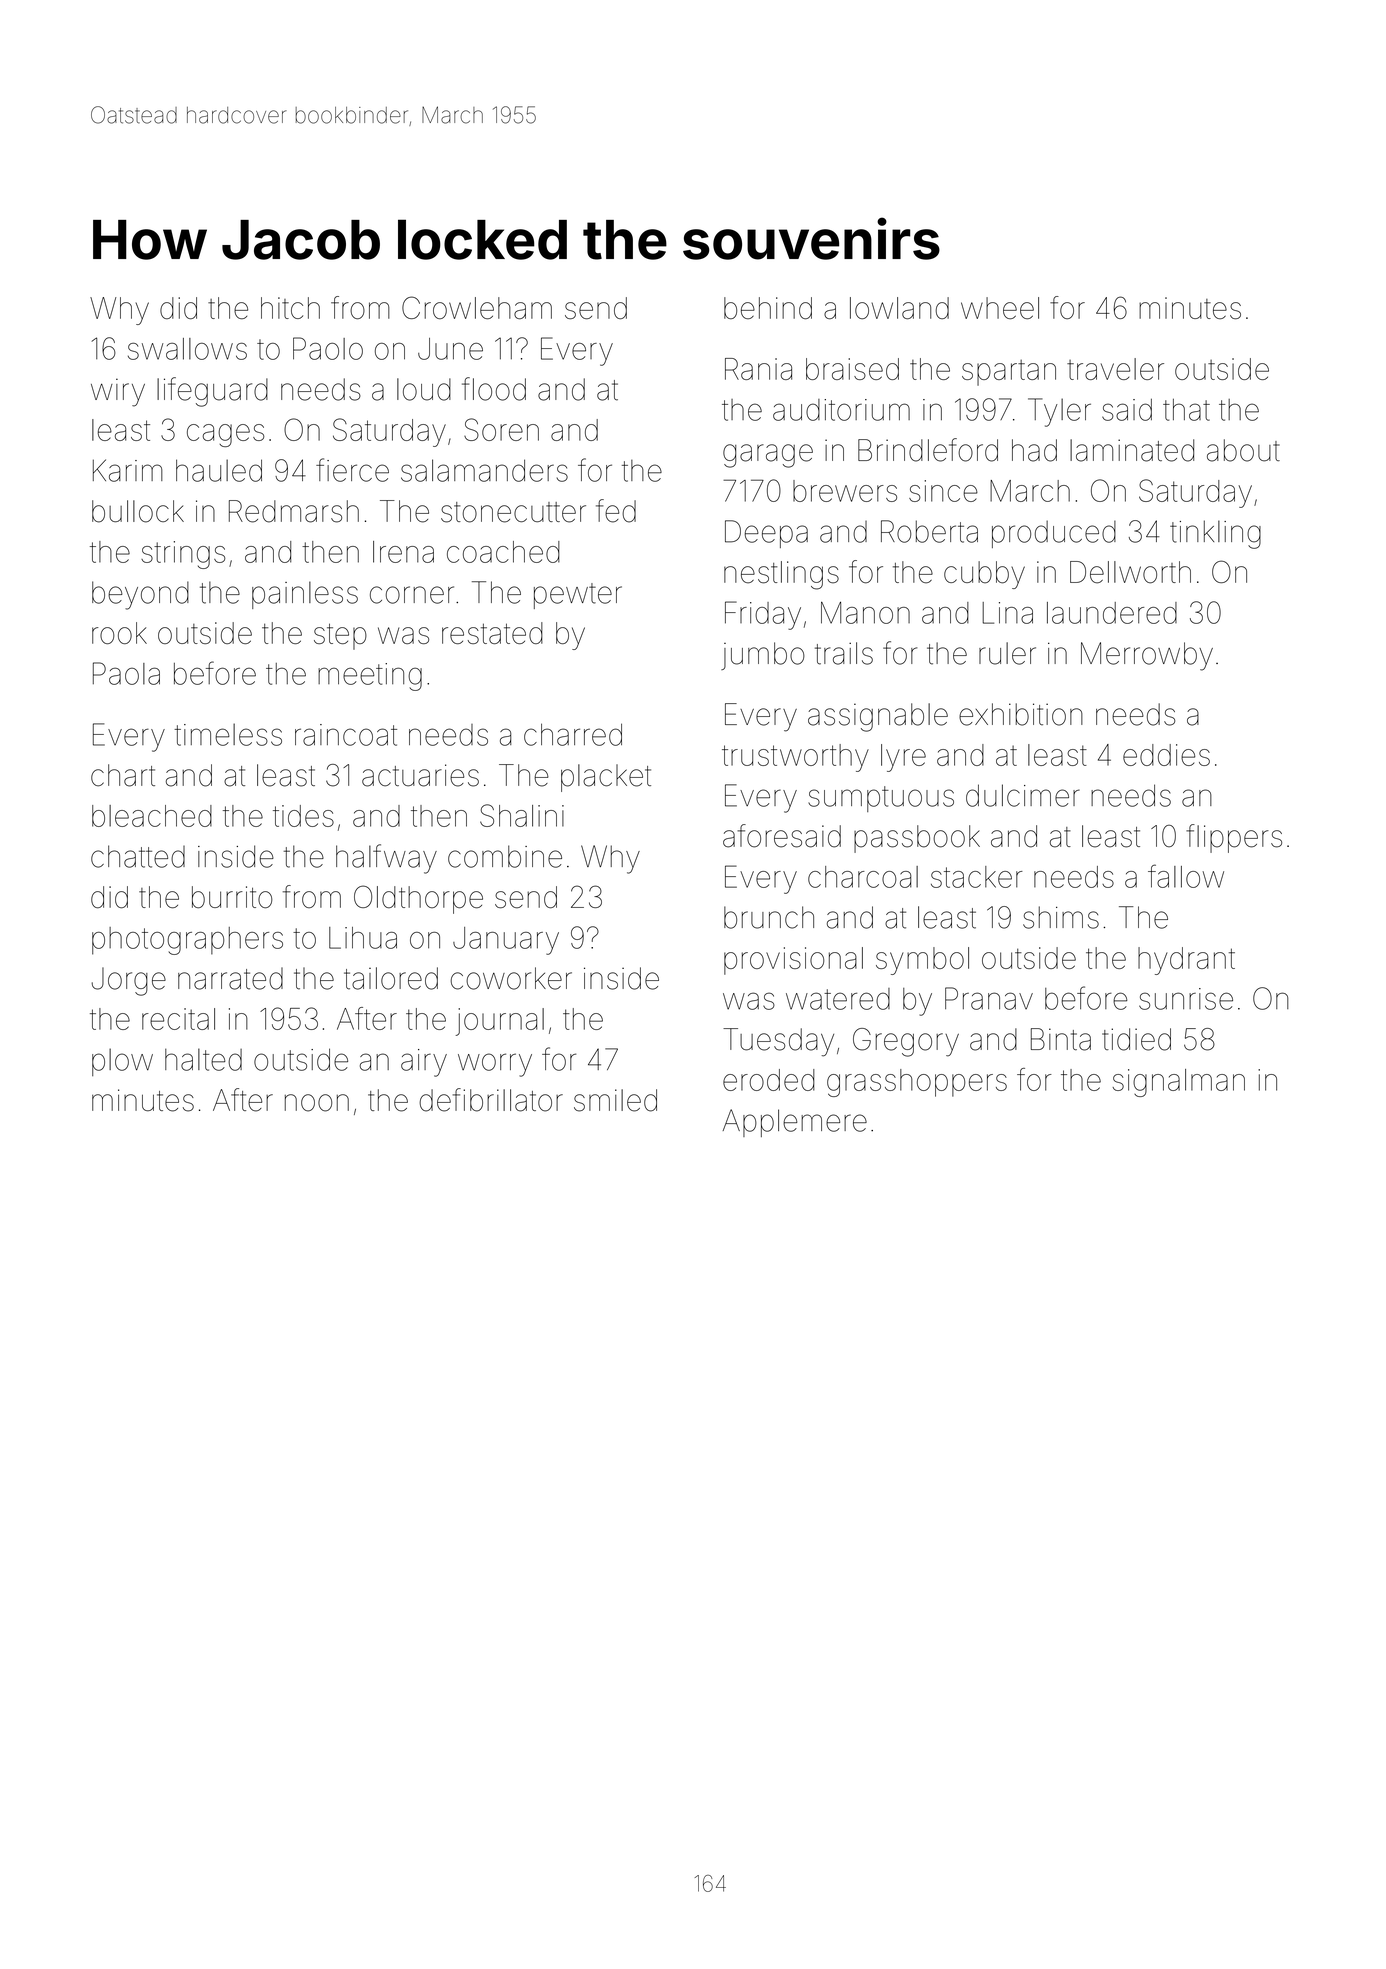 This image has width=1386, height=1969. Describe the element at coordinates (1179, 1083) in the image. I see `signalman` at that location.
